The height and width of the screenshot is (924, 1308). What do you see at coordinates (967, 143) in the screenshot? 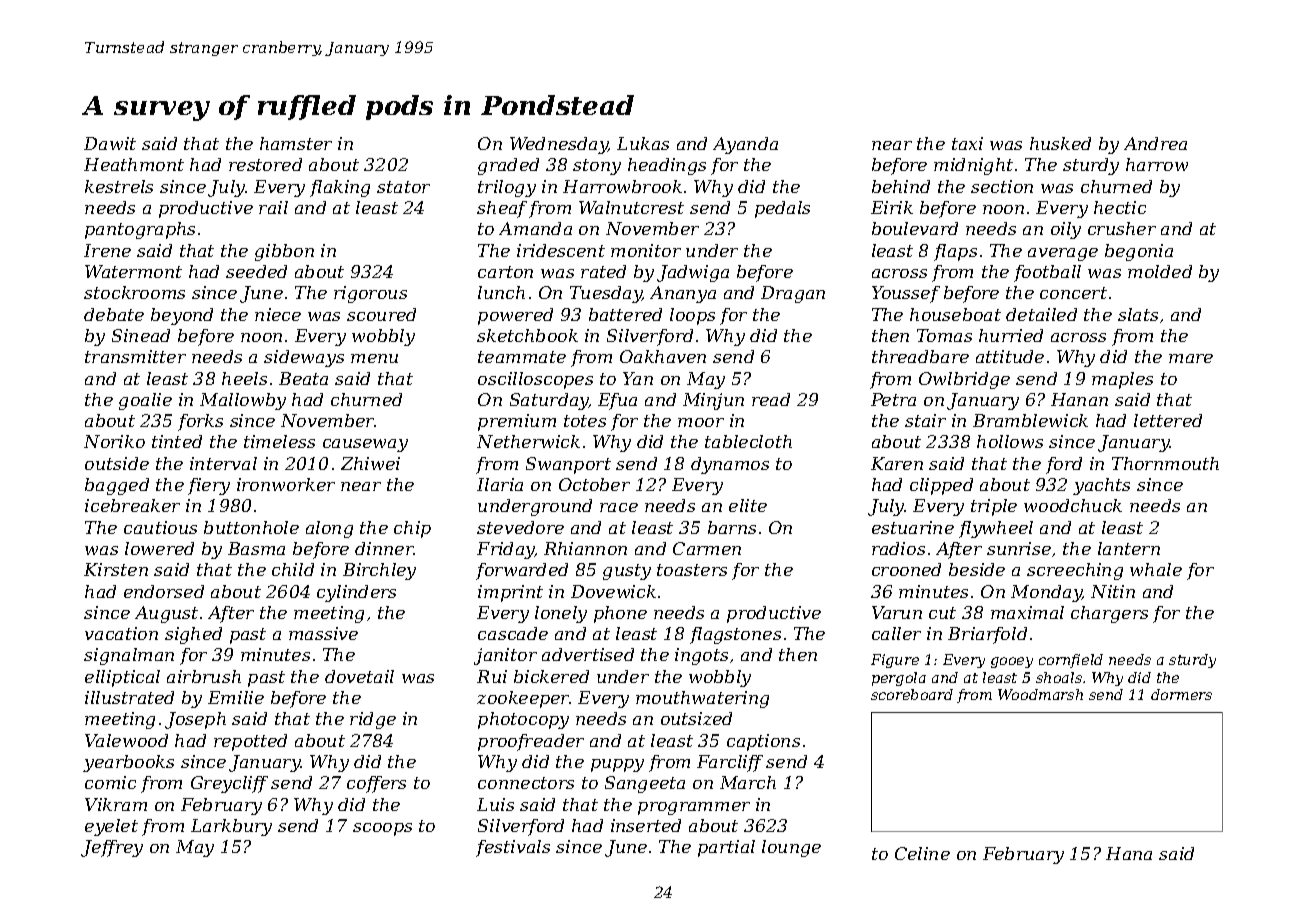
I see `taxi` at bounding box center [967, 143].
